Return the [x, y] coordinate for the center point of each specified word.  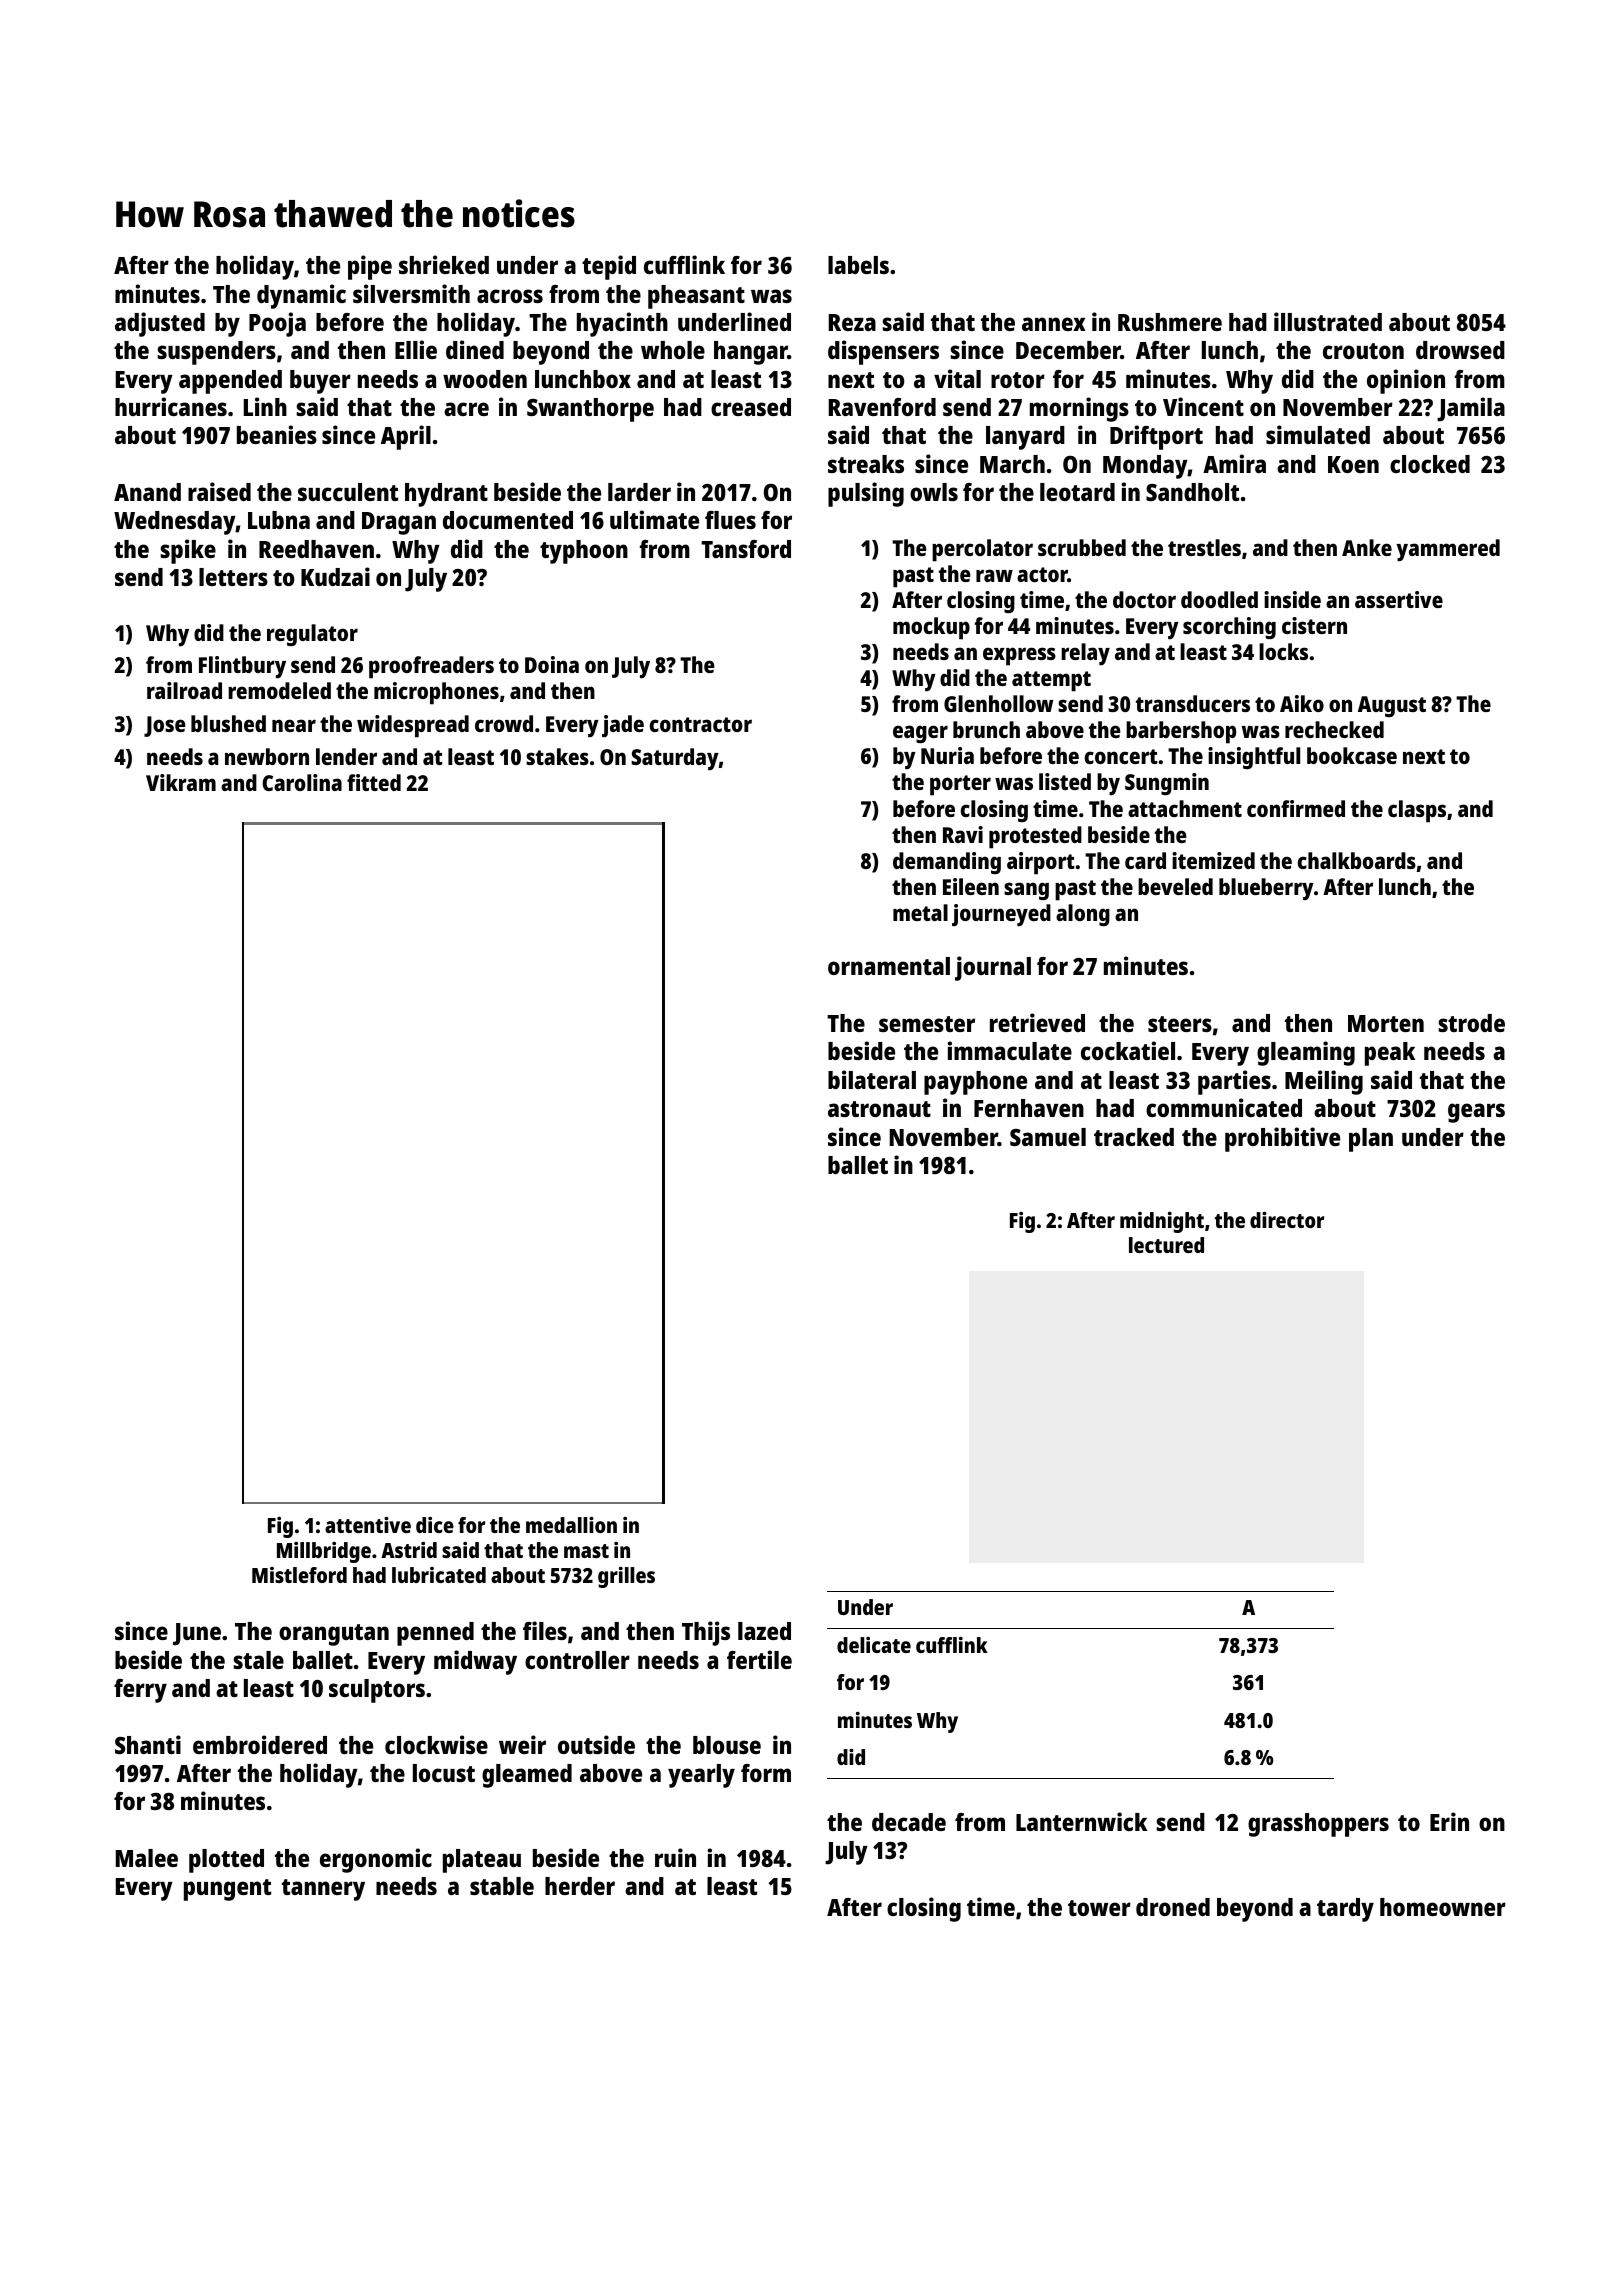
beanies [277, 434]
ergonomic [376, 1860]
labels [858, 265]
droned [1173, 1907]
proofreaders [431, 667]
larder [639, 492]
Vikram [181, 782]
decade [909, 1822]
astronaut [879, 1109]
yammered [1448, 550]
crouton [1363, 351]
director [1287, 1220]
